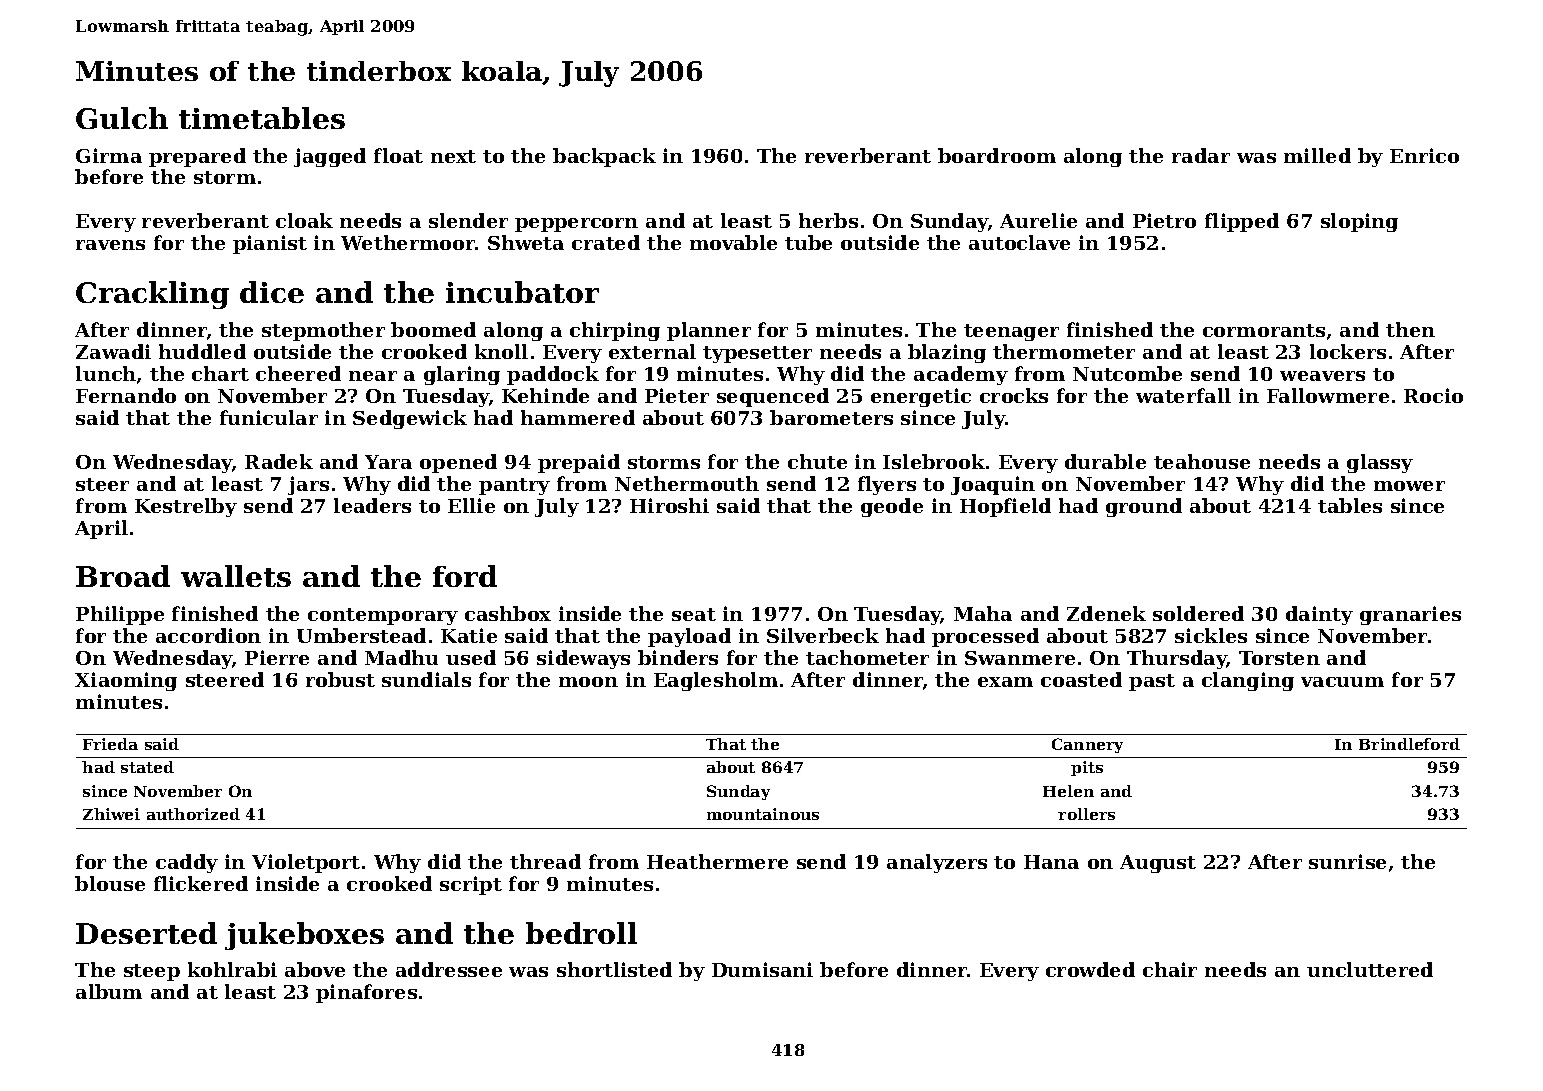 This page has width=1543, height=1091. Describe the element at coordinates (1380, 463) in the page. I see `glassy` at that location.
